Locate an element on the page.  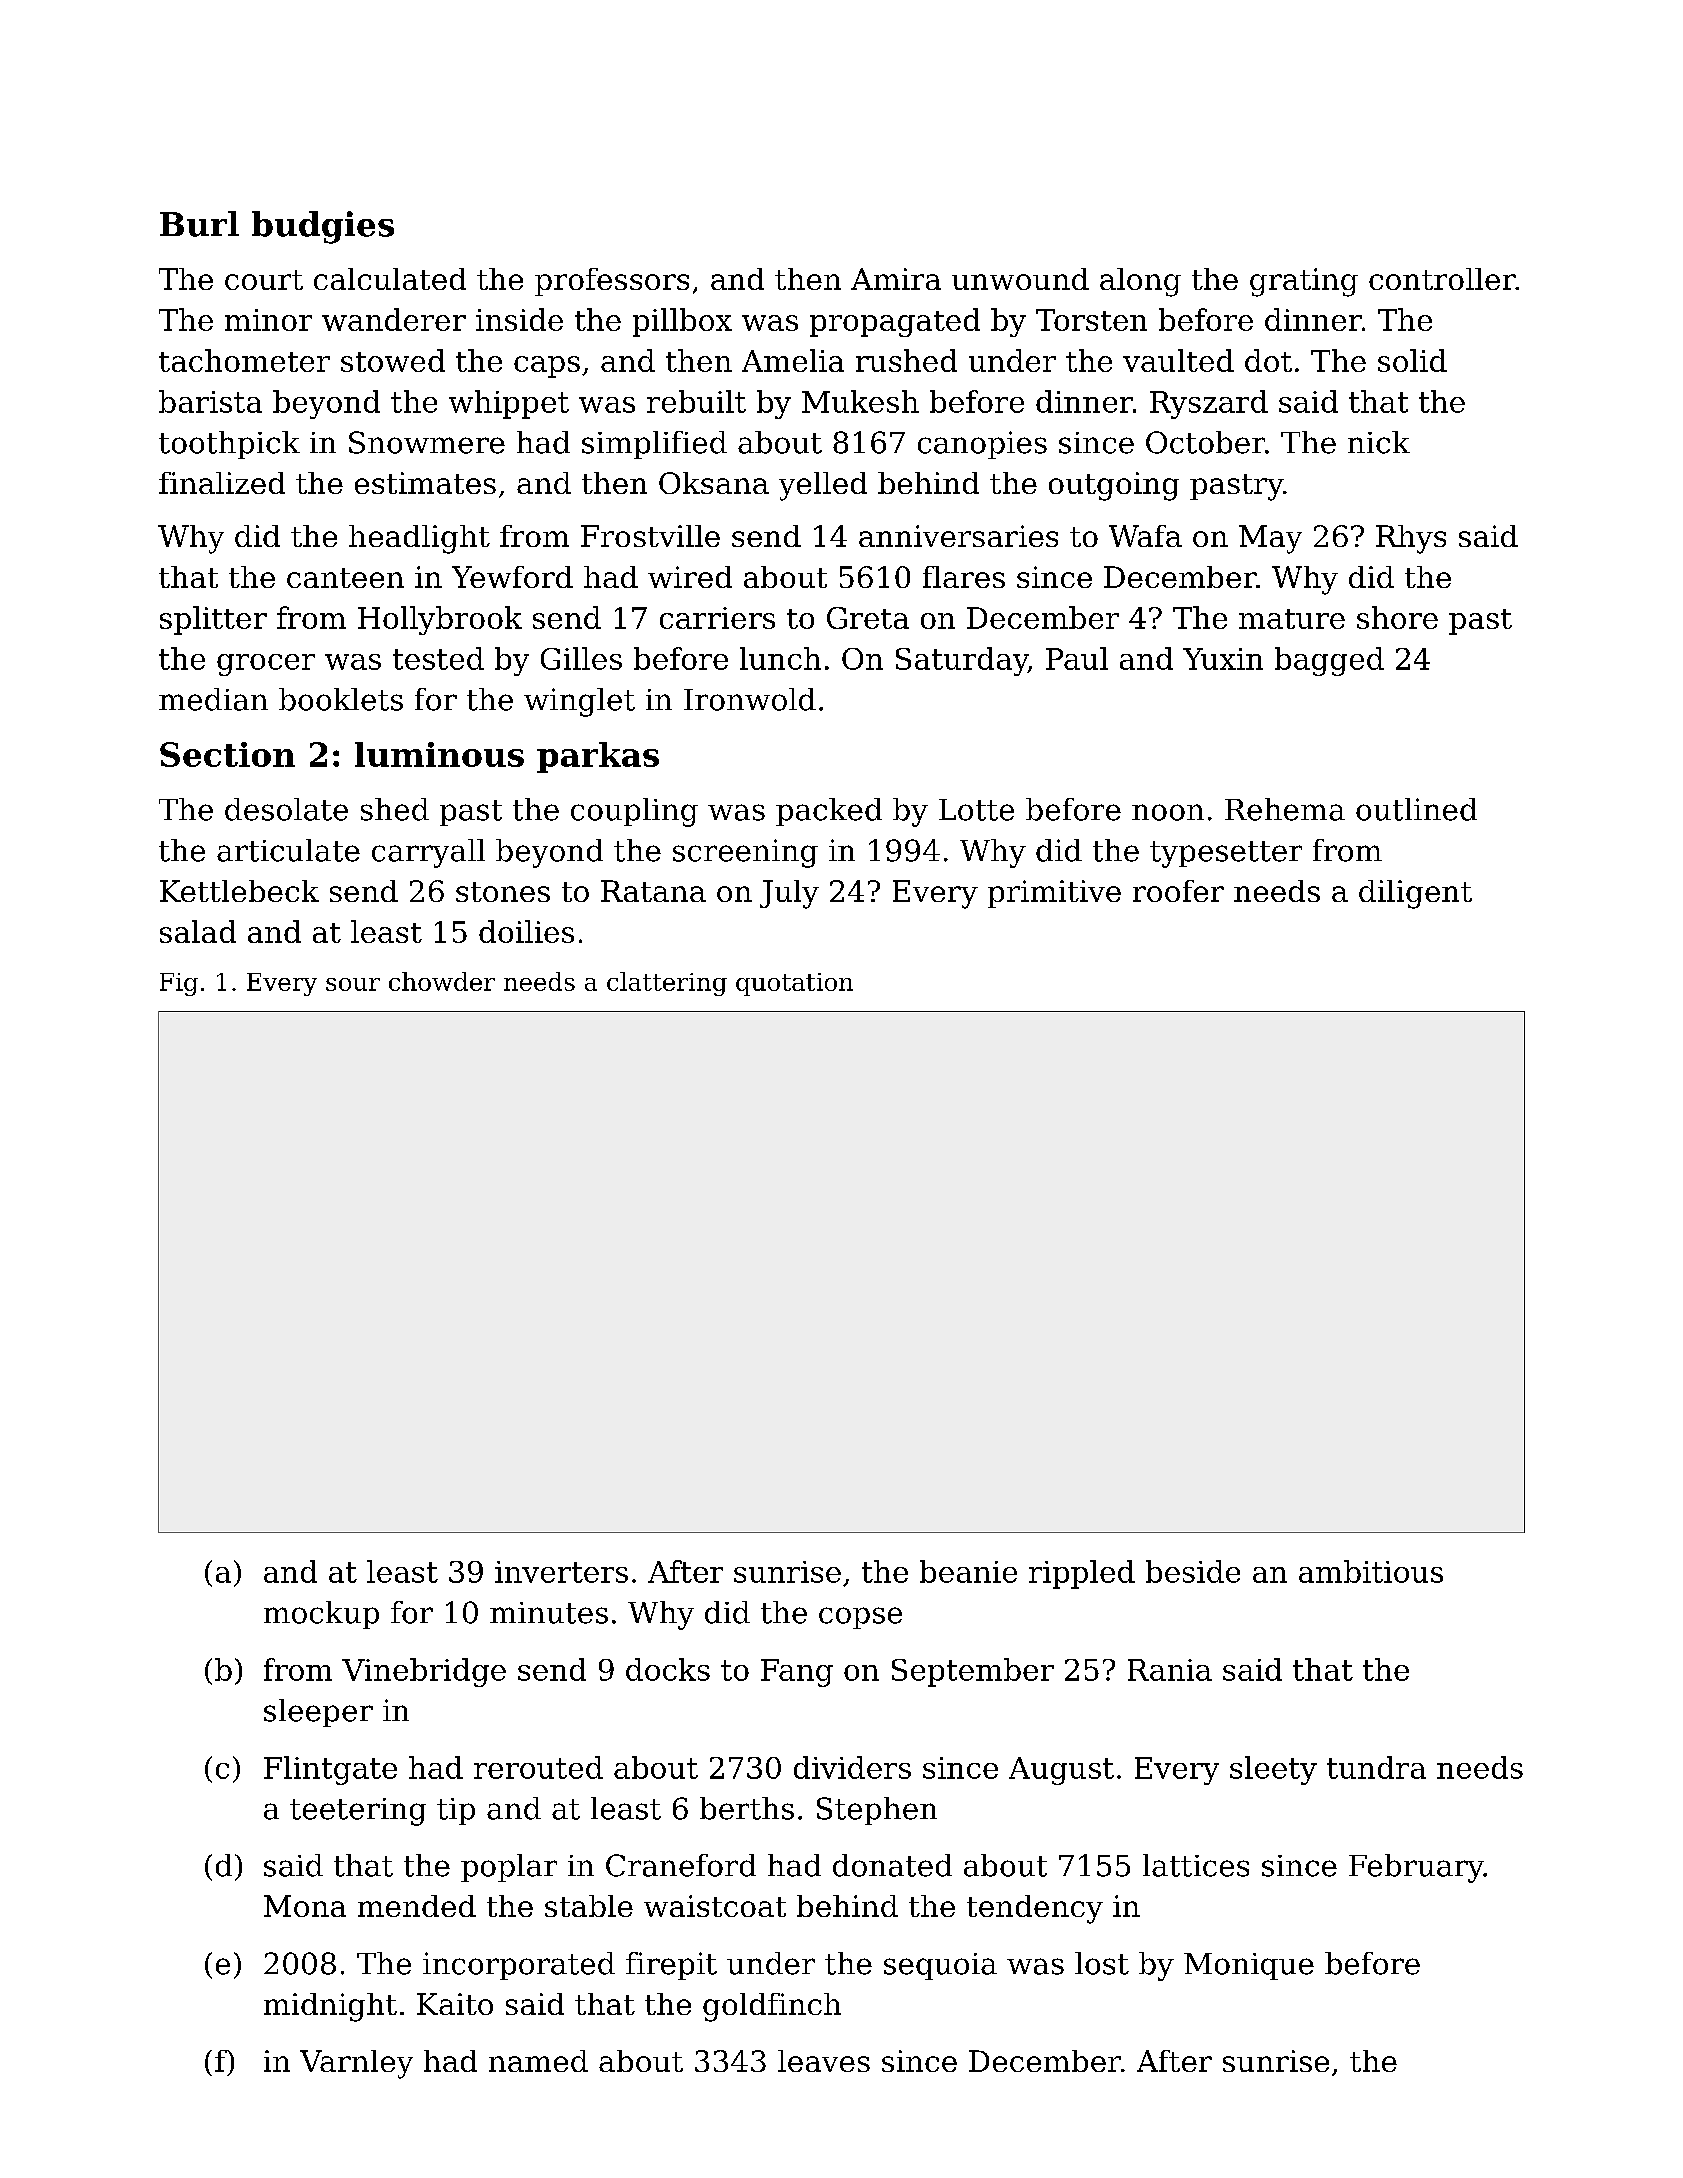
solid is located at coordinates (1412, 360).
